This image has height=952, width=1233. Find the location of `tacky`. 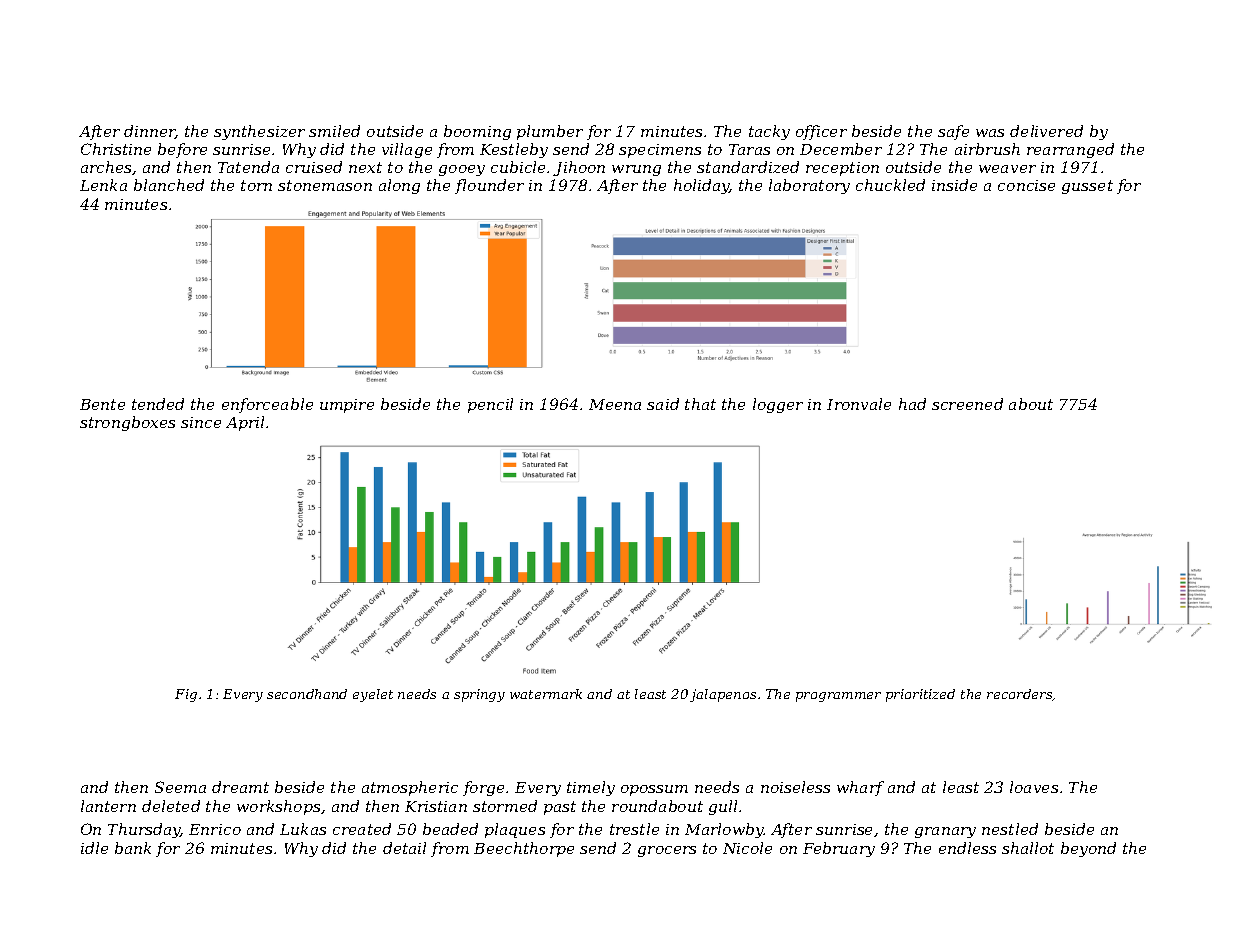

tacky is located at coordinates (769, 132).
